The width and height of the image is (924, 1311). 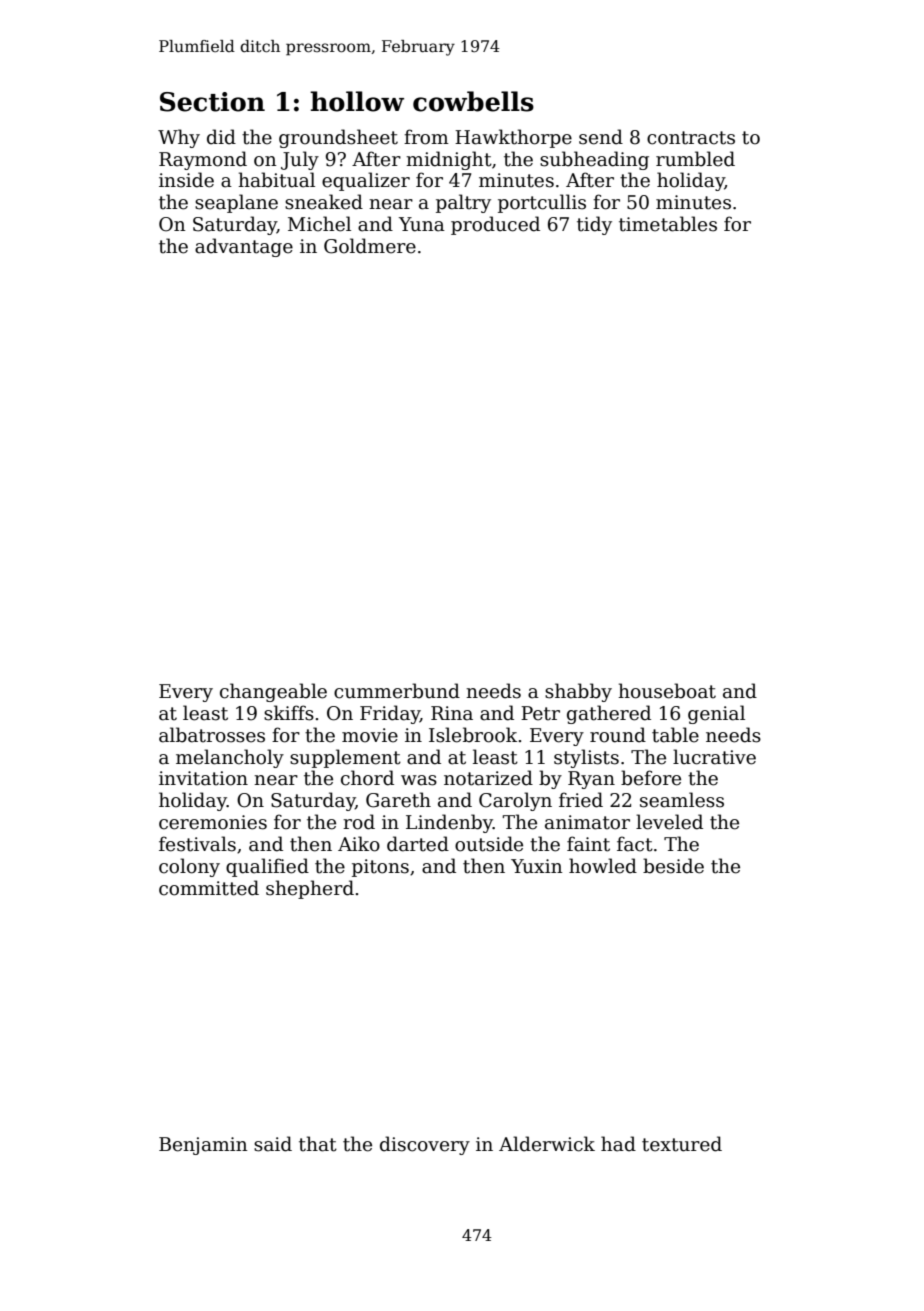 What do you see at coordinates (273, 692) in the image?
I see `changeable` at bounding box center [273, 692].
